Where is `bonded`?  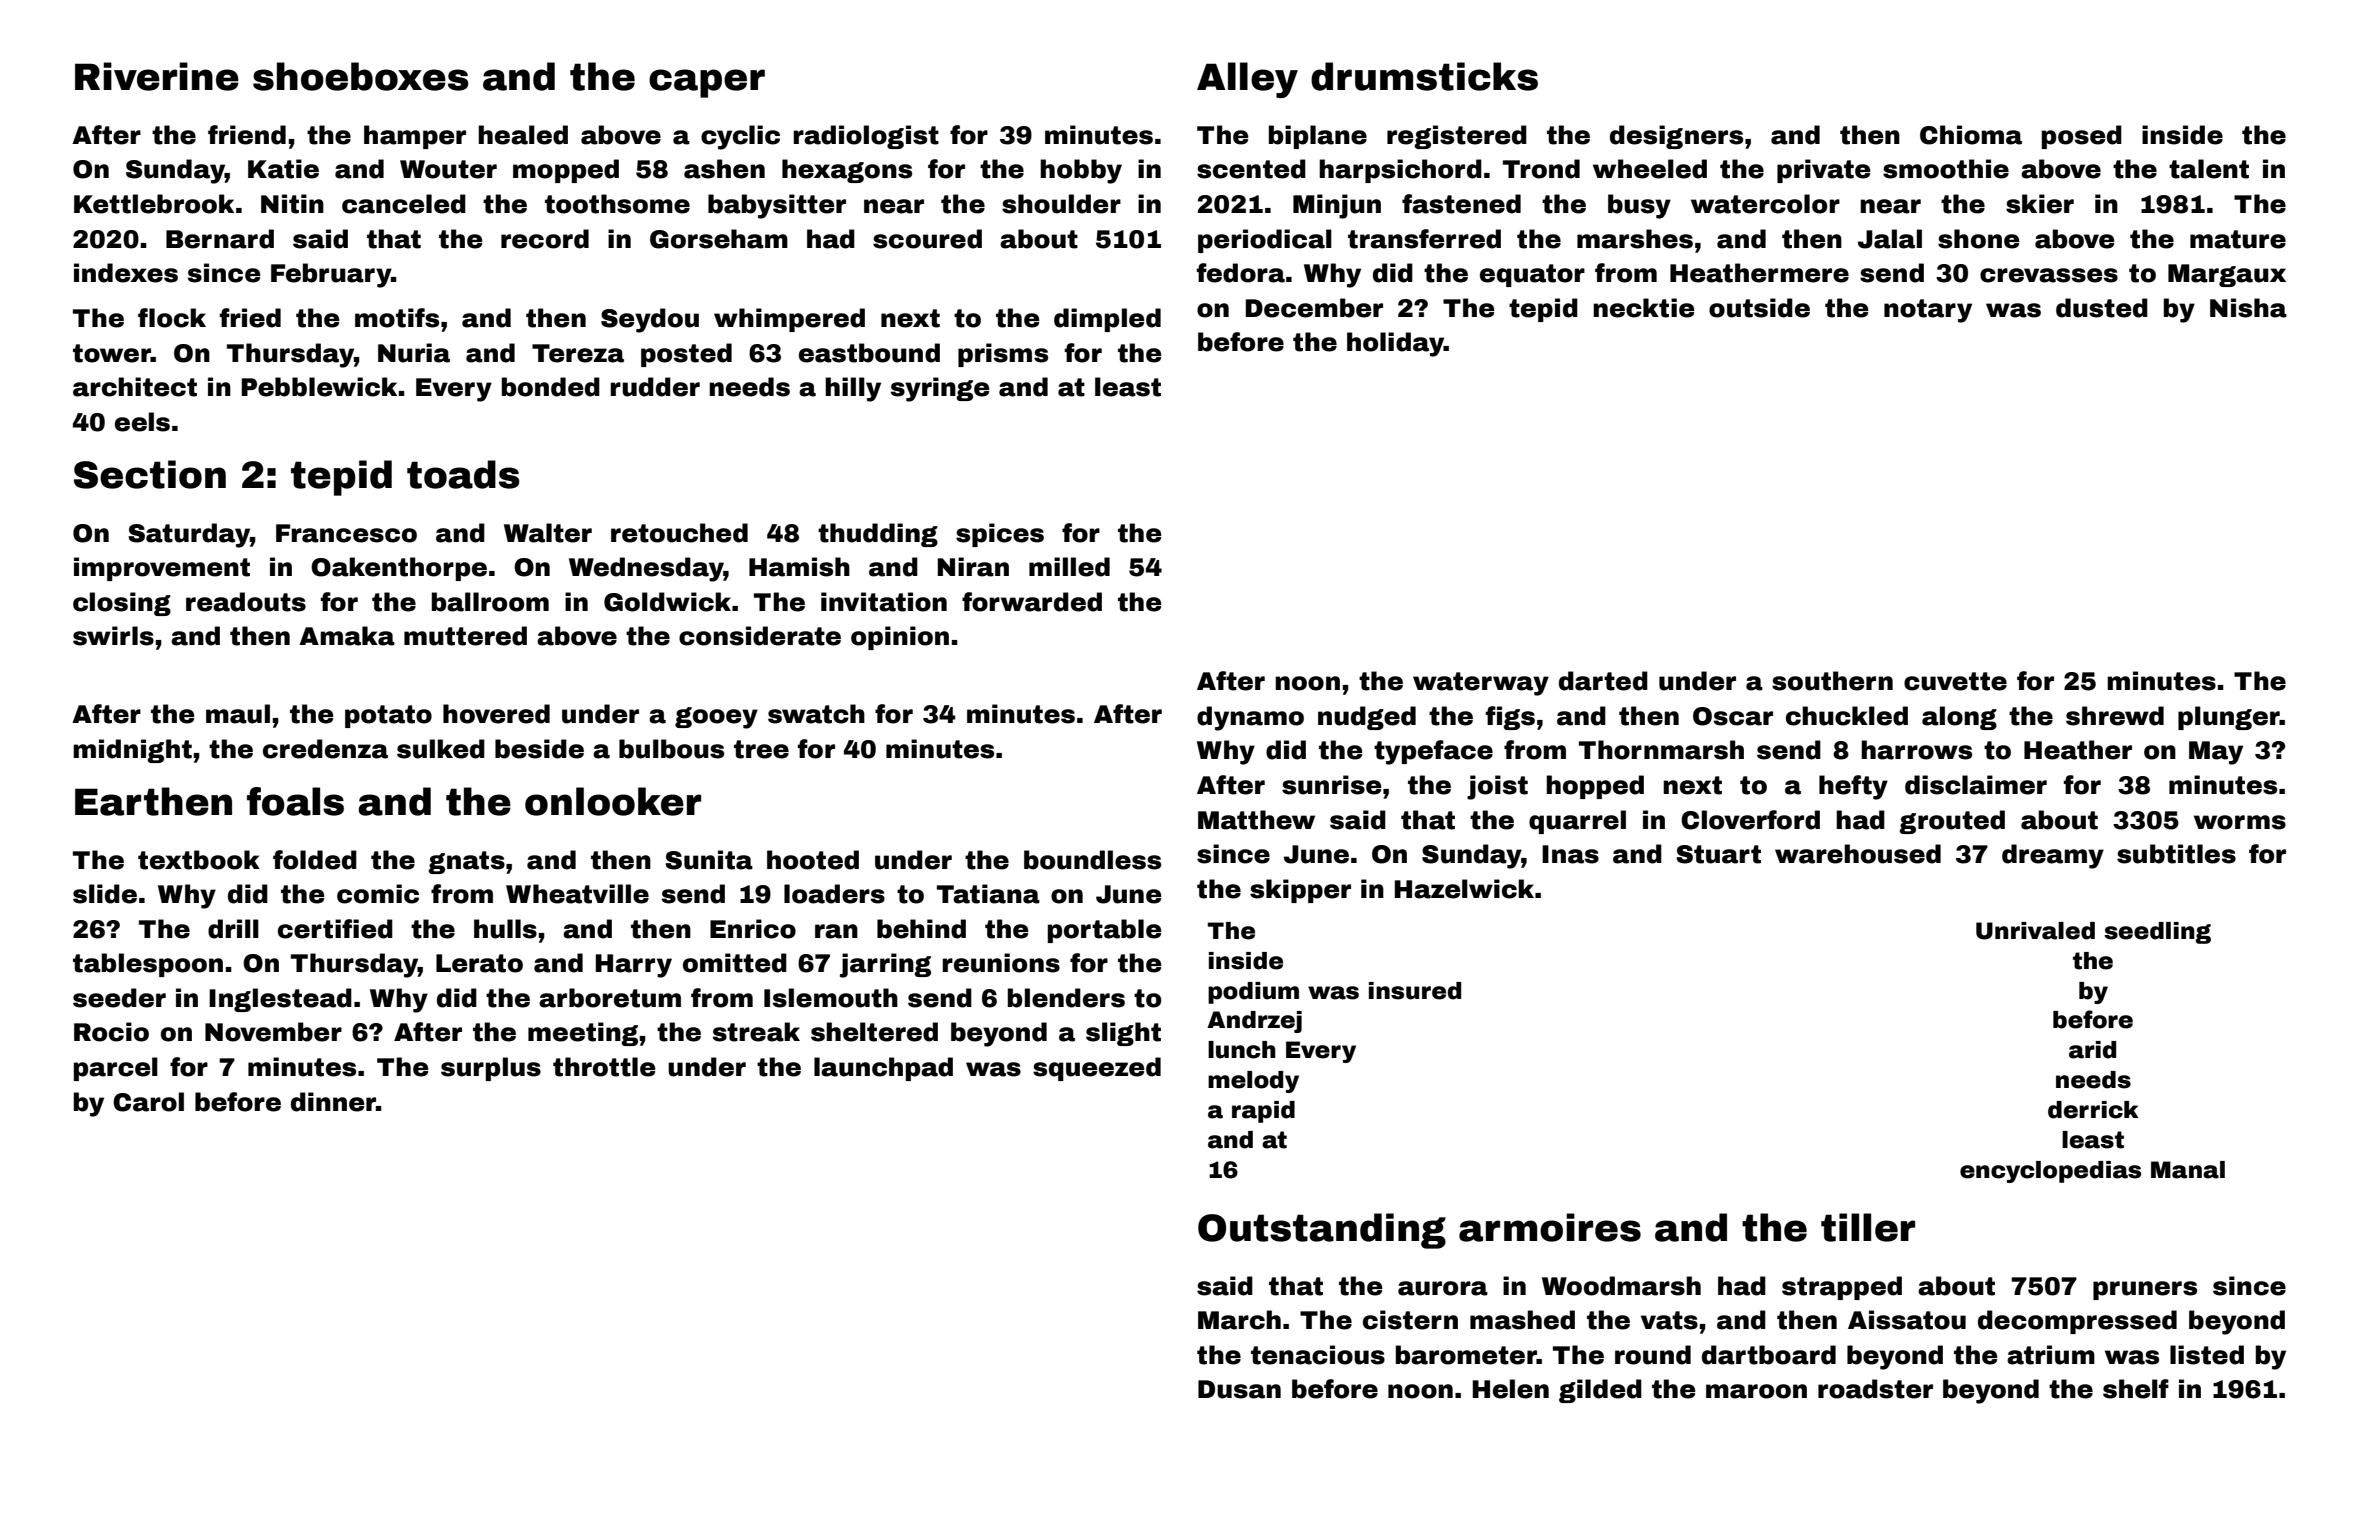 bonded is located at coordinates (551, 387).
